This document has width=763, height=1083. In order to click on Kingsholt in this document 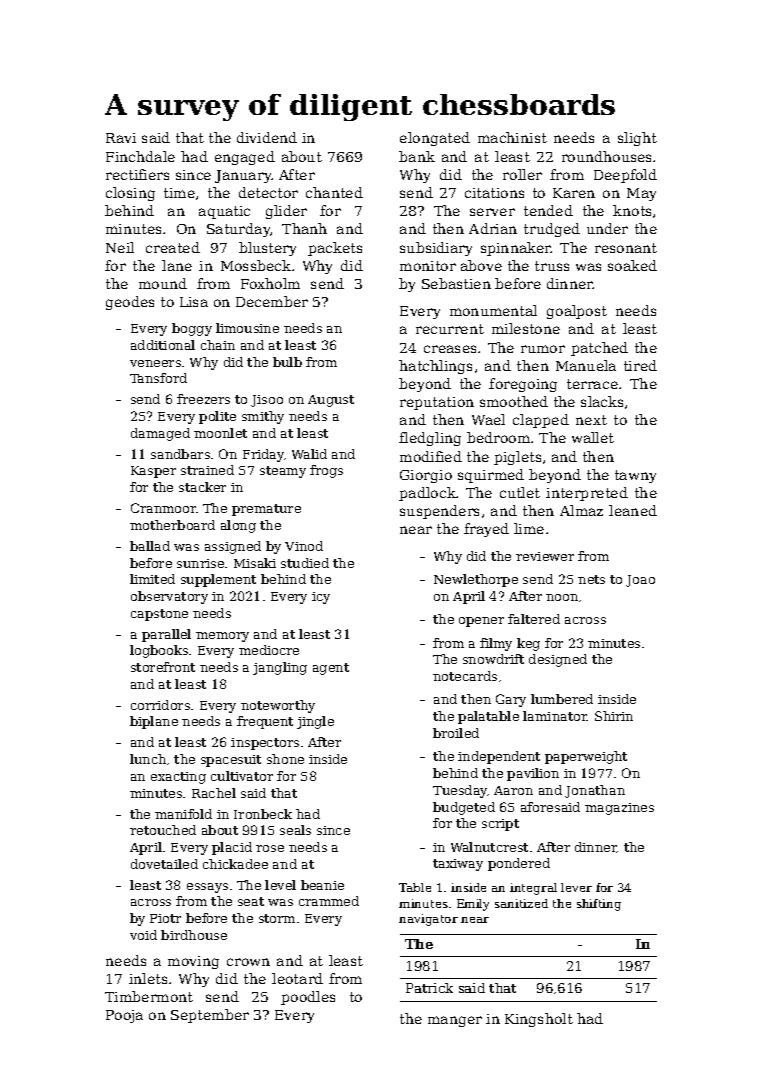, I will do `click(539, 1020)`.
